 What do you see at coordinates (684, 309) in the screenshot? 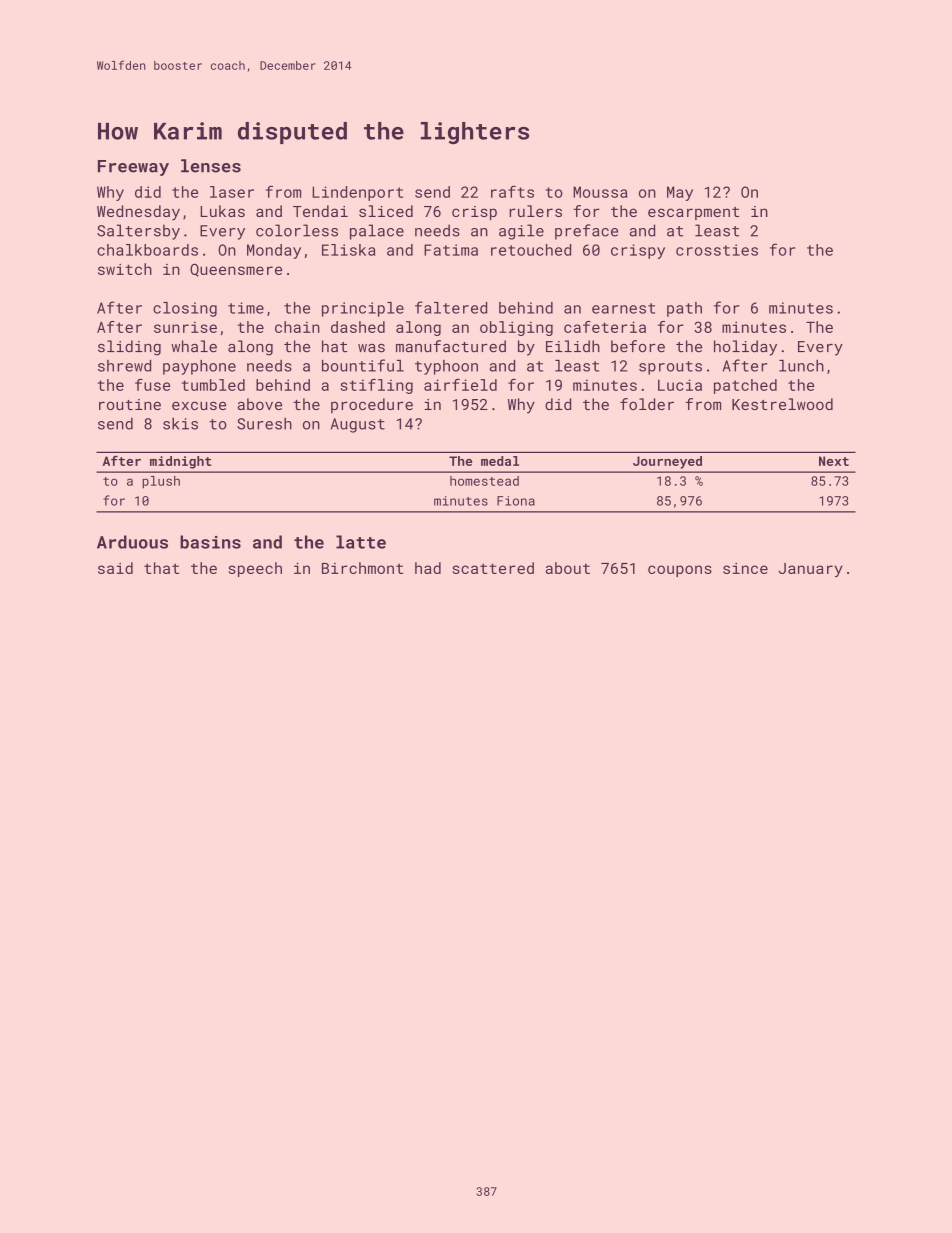
I see `path` at bounding box center [684, 309].
